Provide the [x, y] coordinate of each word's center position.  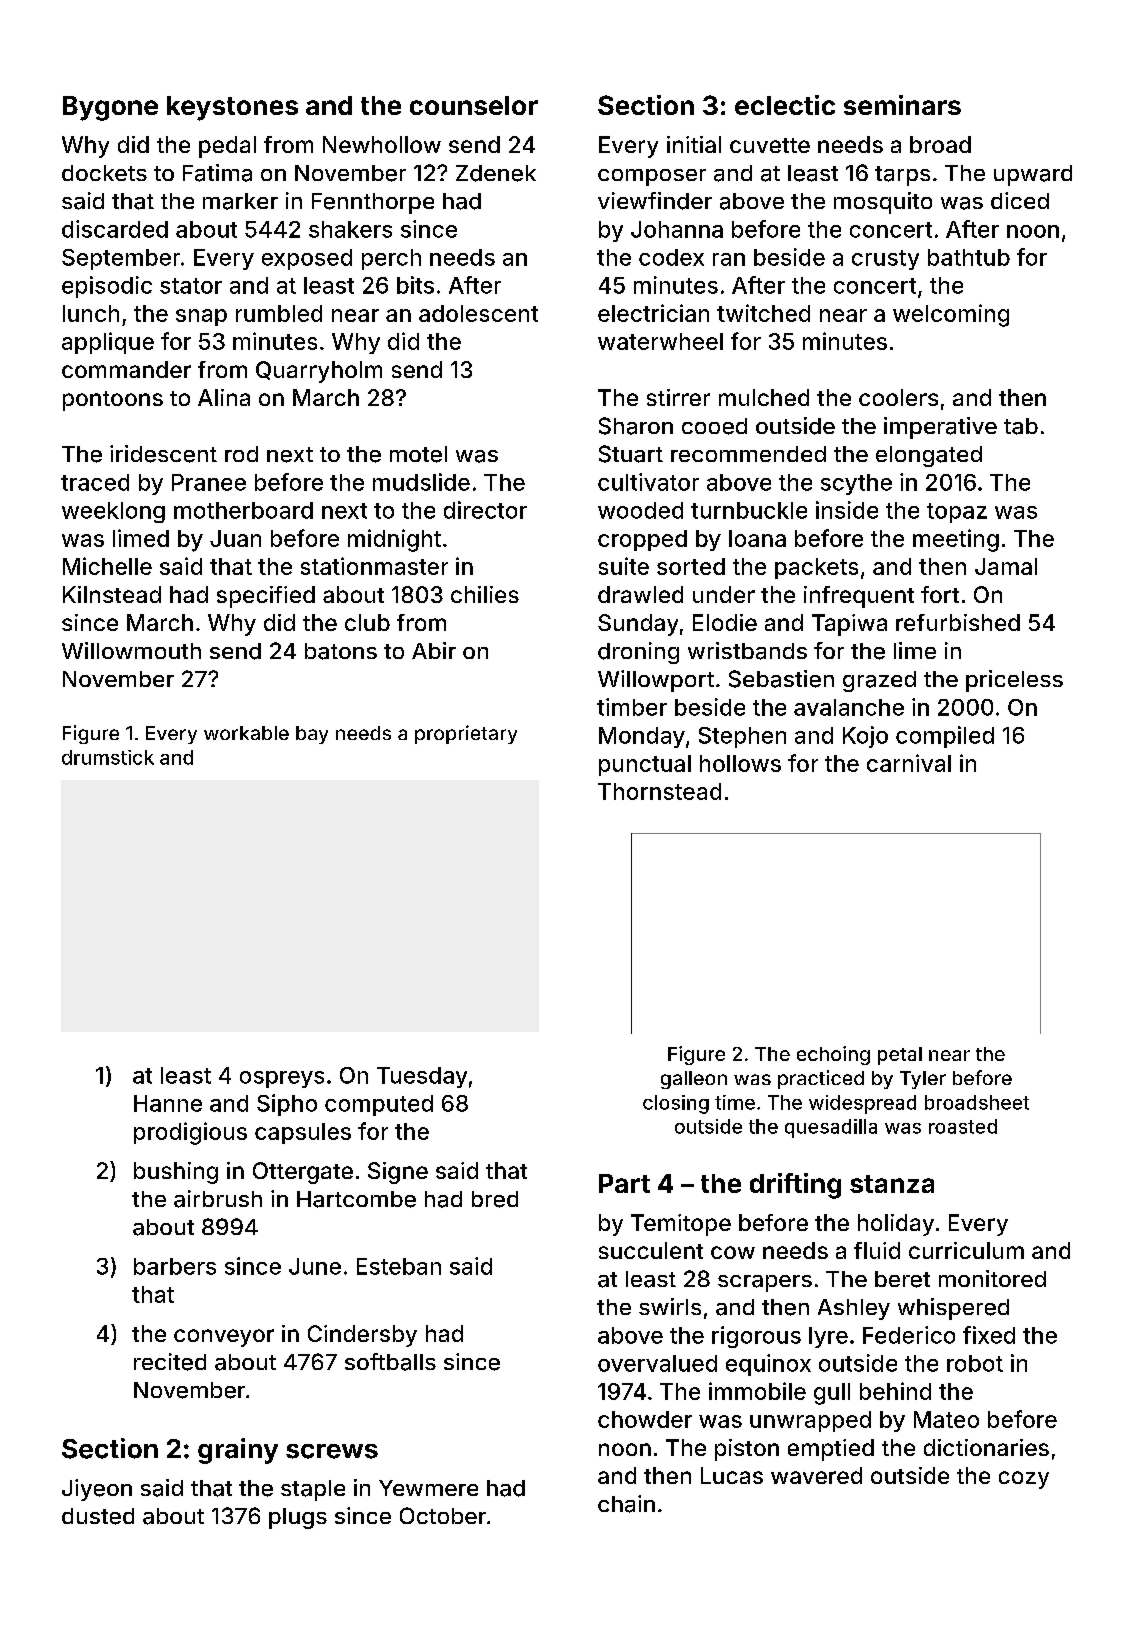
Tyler [923, 1080]
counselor [474, 105]
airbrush [218, 1199]
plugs [298, 1518]
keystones [232, 108]
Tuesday [422, 1077]
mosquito [883, 203]
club [367, 622]
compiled [945, 737]
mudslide [421, 482]
